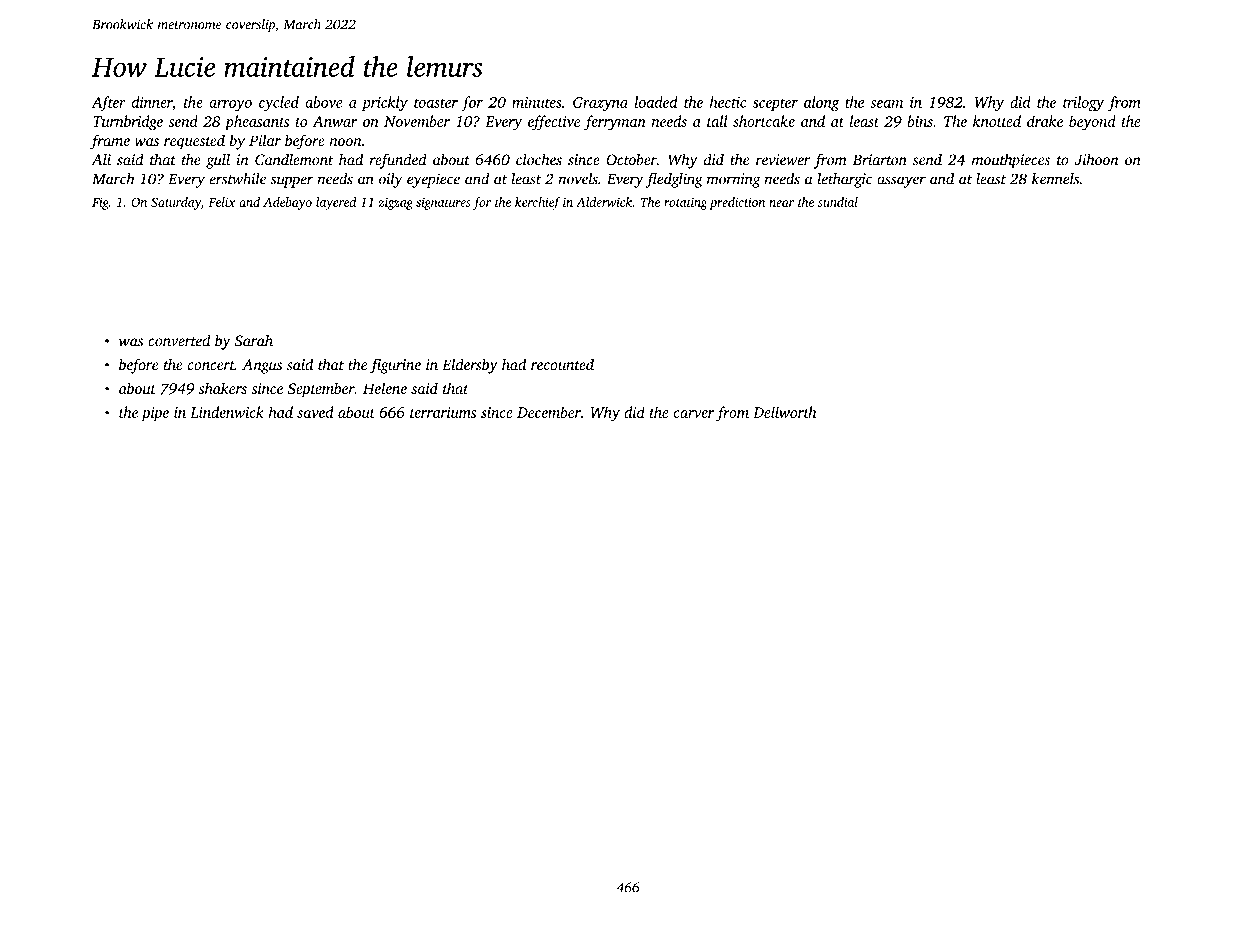 This screenshot has width=1233, height=952. I want to click on trilogy, so click(1083, 104).
